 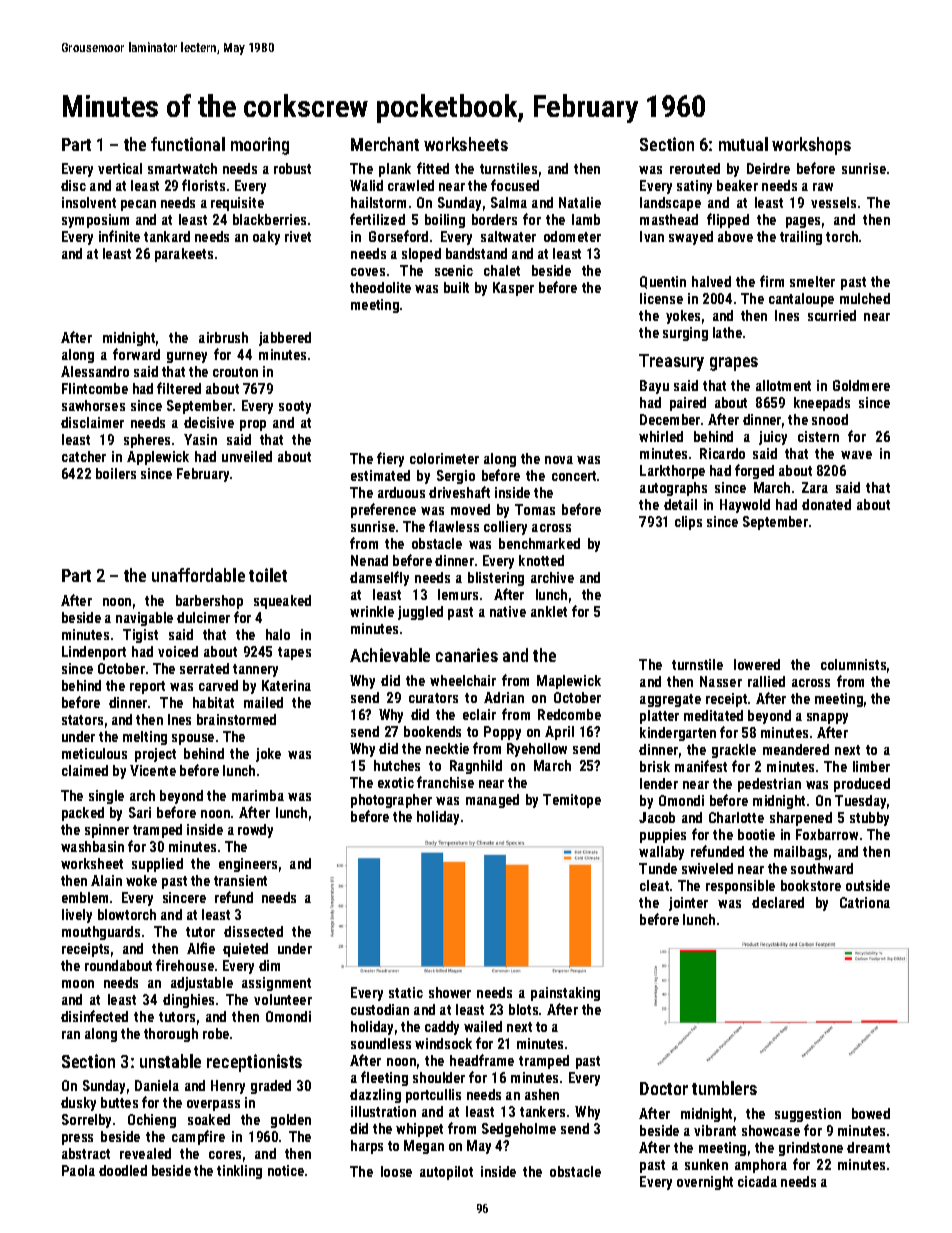 What do you see at coordinates (654, 387) in the document?
I see `Bayu` at bounding box center [654, 387].
